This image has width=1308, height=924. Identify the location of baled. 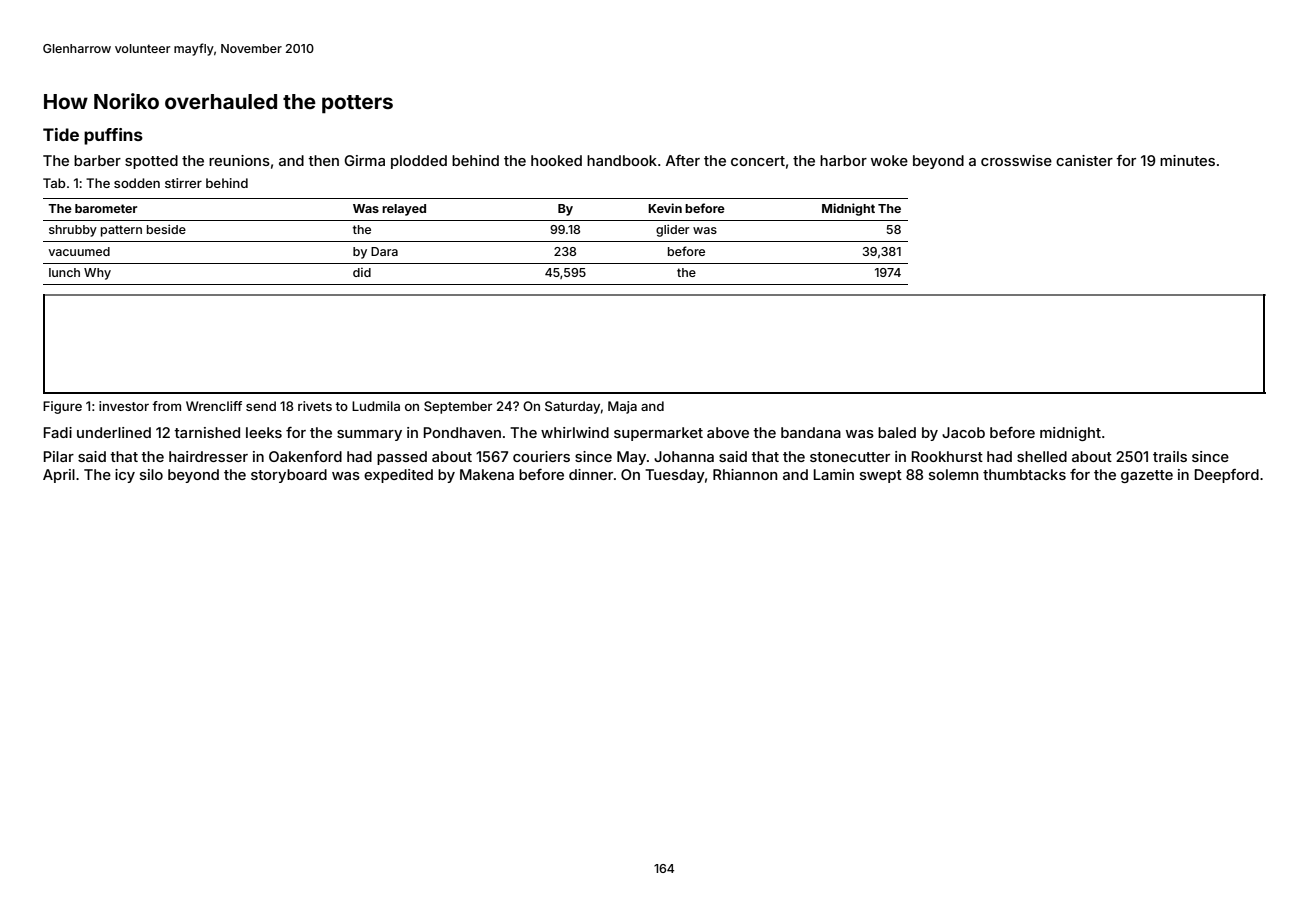
(897, 432).
